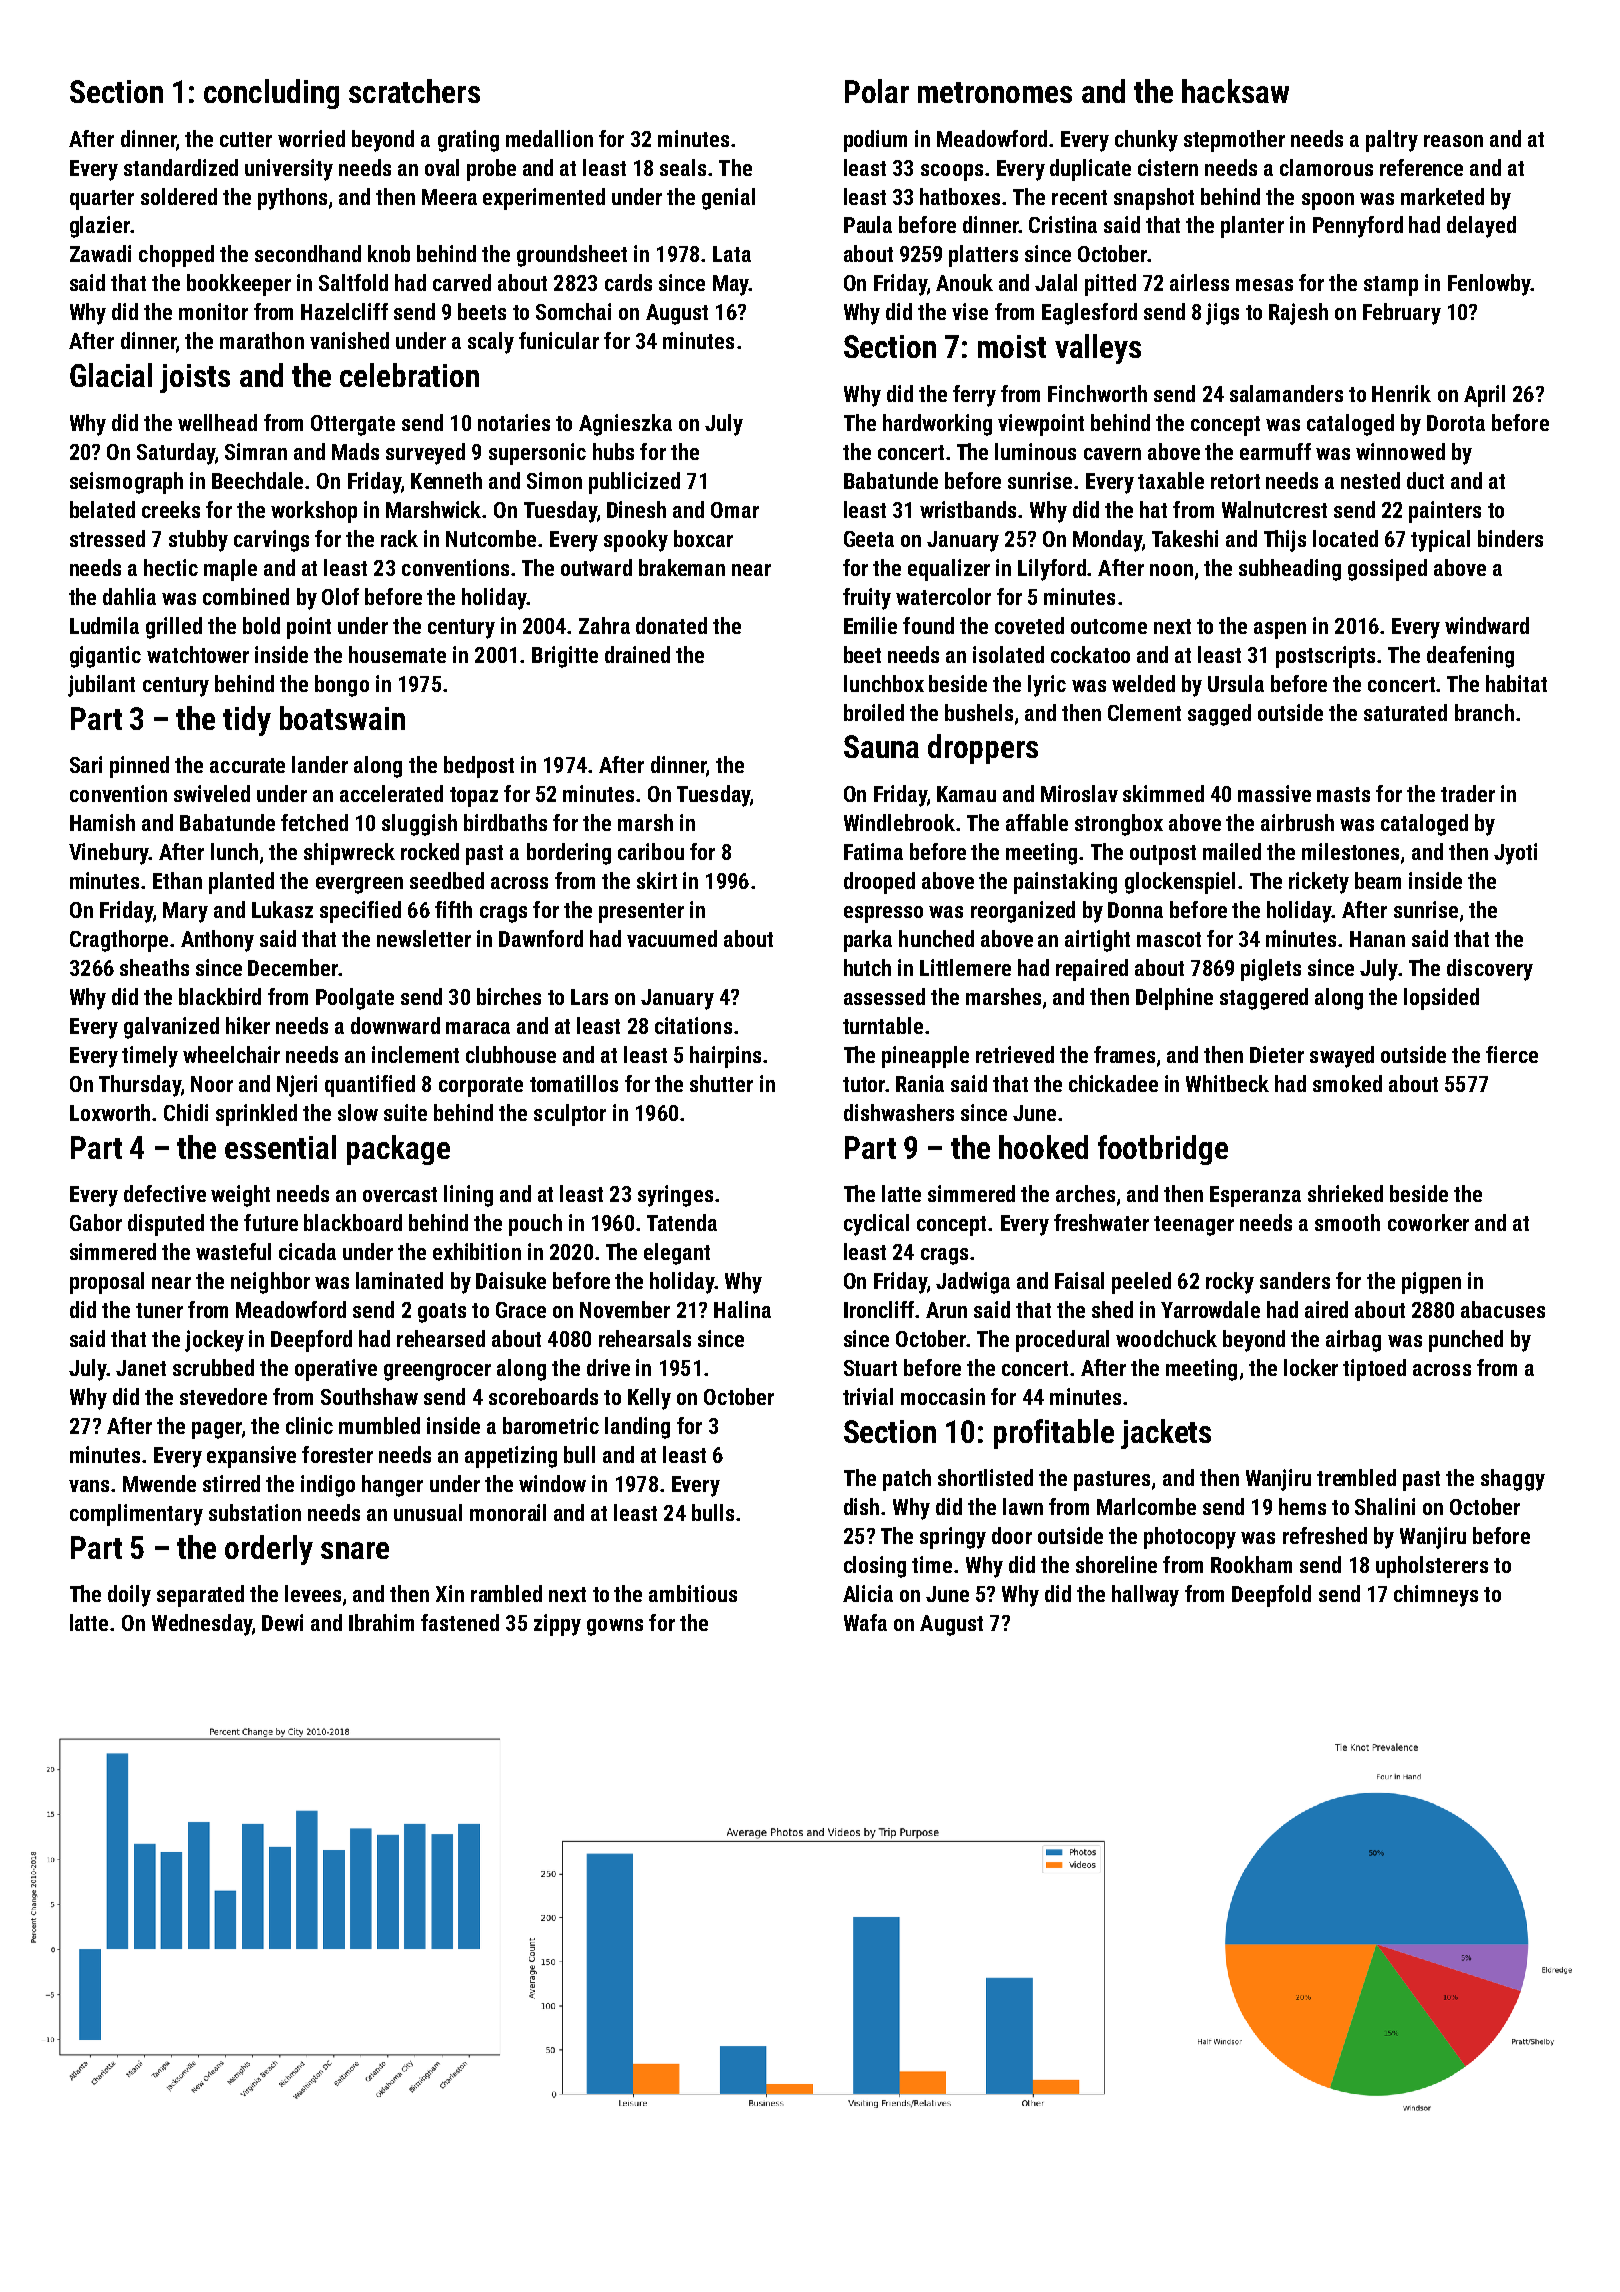  What do you see at coordinates (628, 282) in the image?
I see `cards` at bounding box center [628, 282].
